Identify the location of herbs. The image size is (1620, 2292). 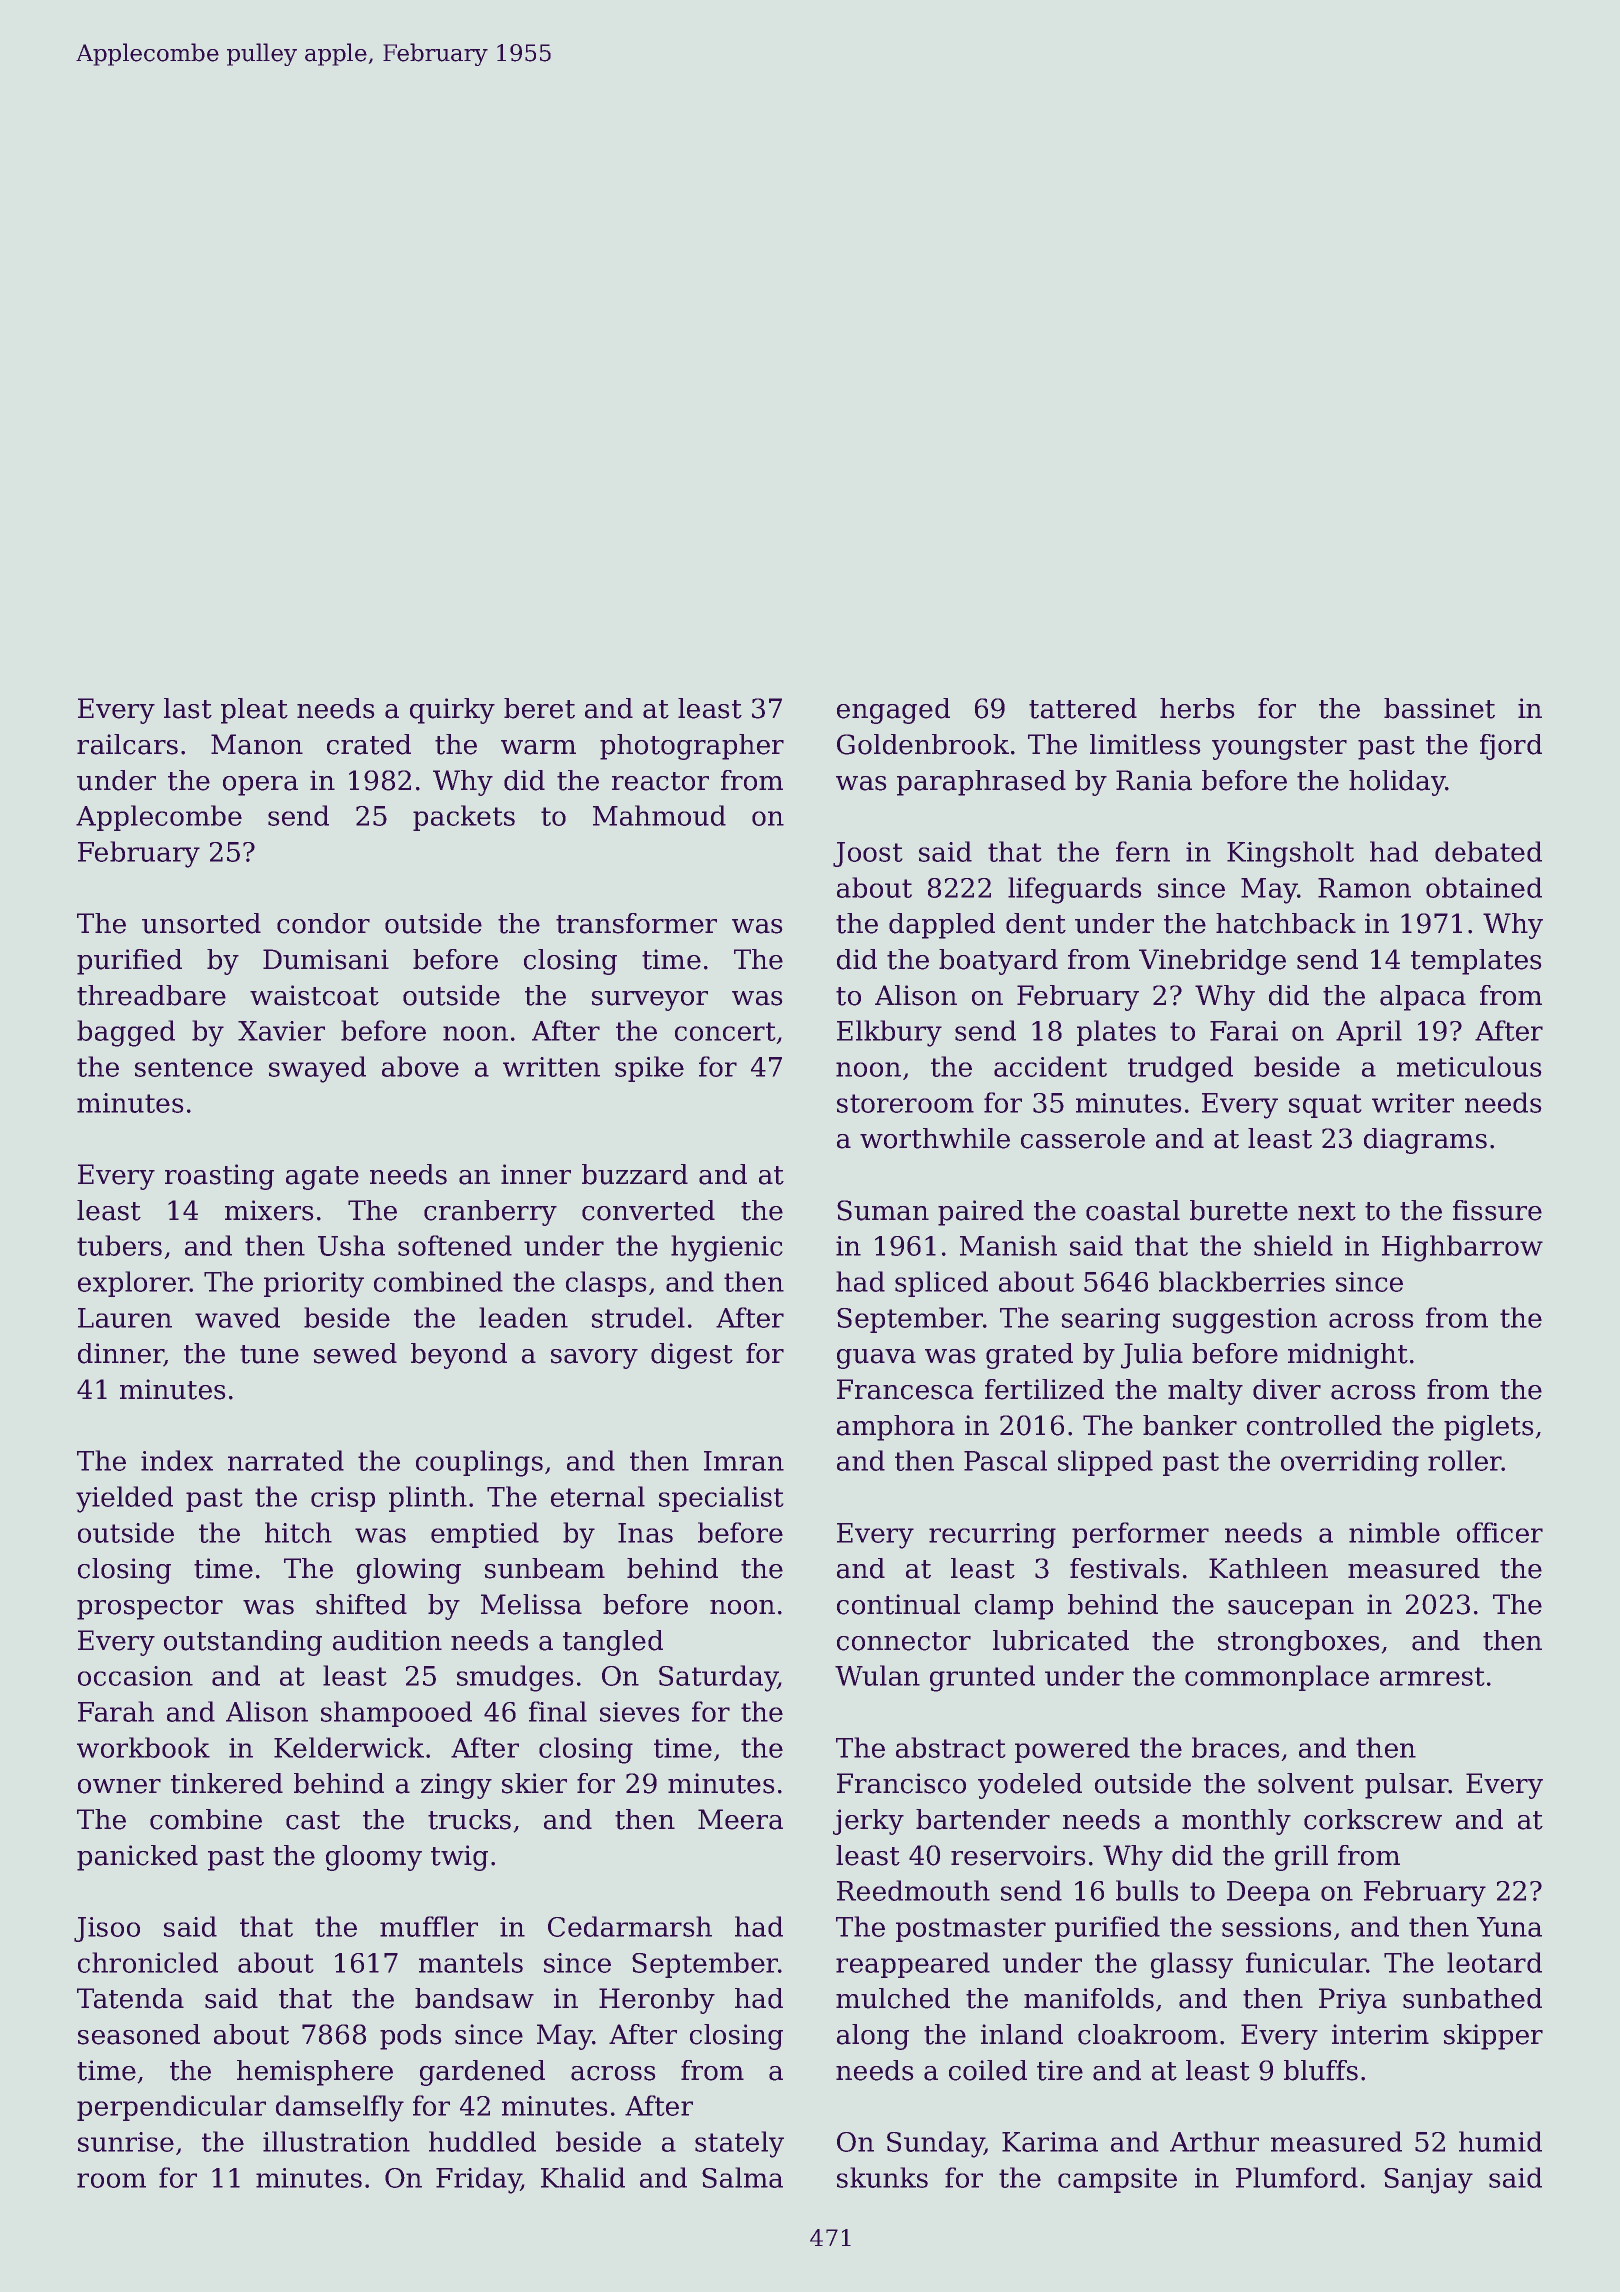
(1197, 708).
